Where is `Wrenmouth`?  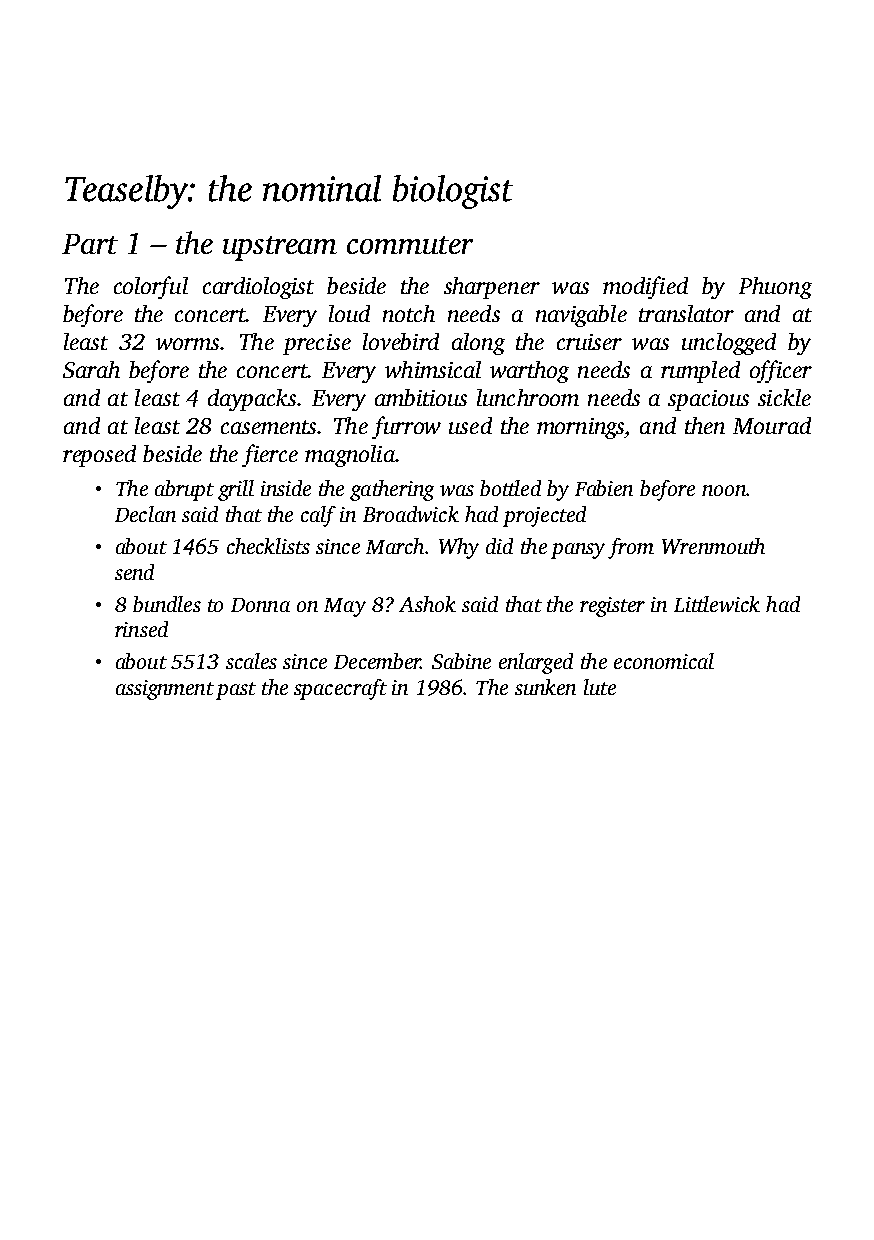 Wrenmouth is located at coordinates (713, 546).
